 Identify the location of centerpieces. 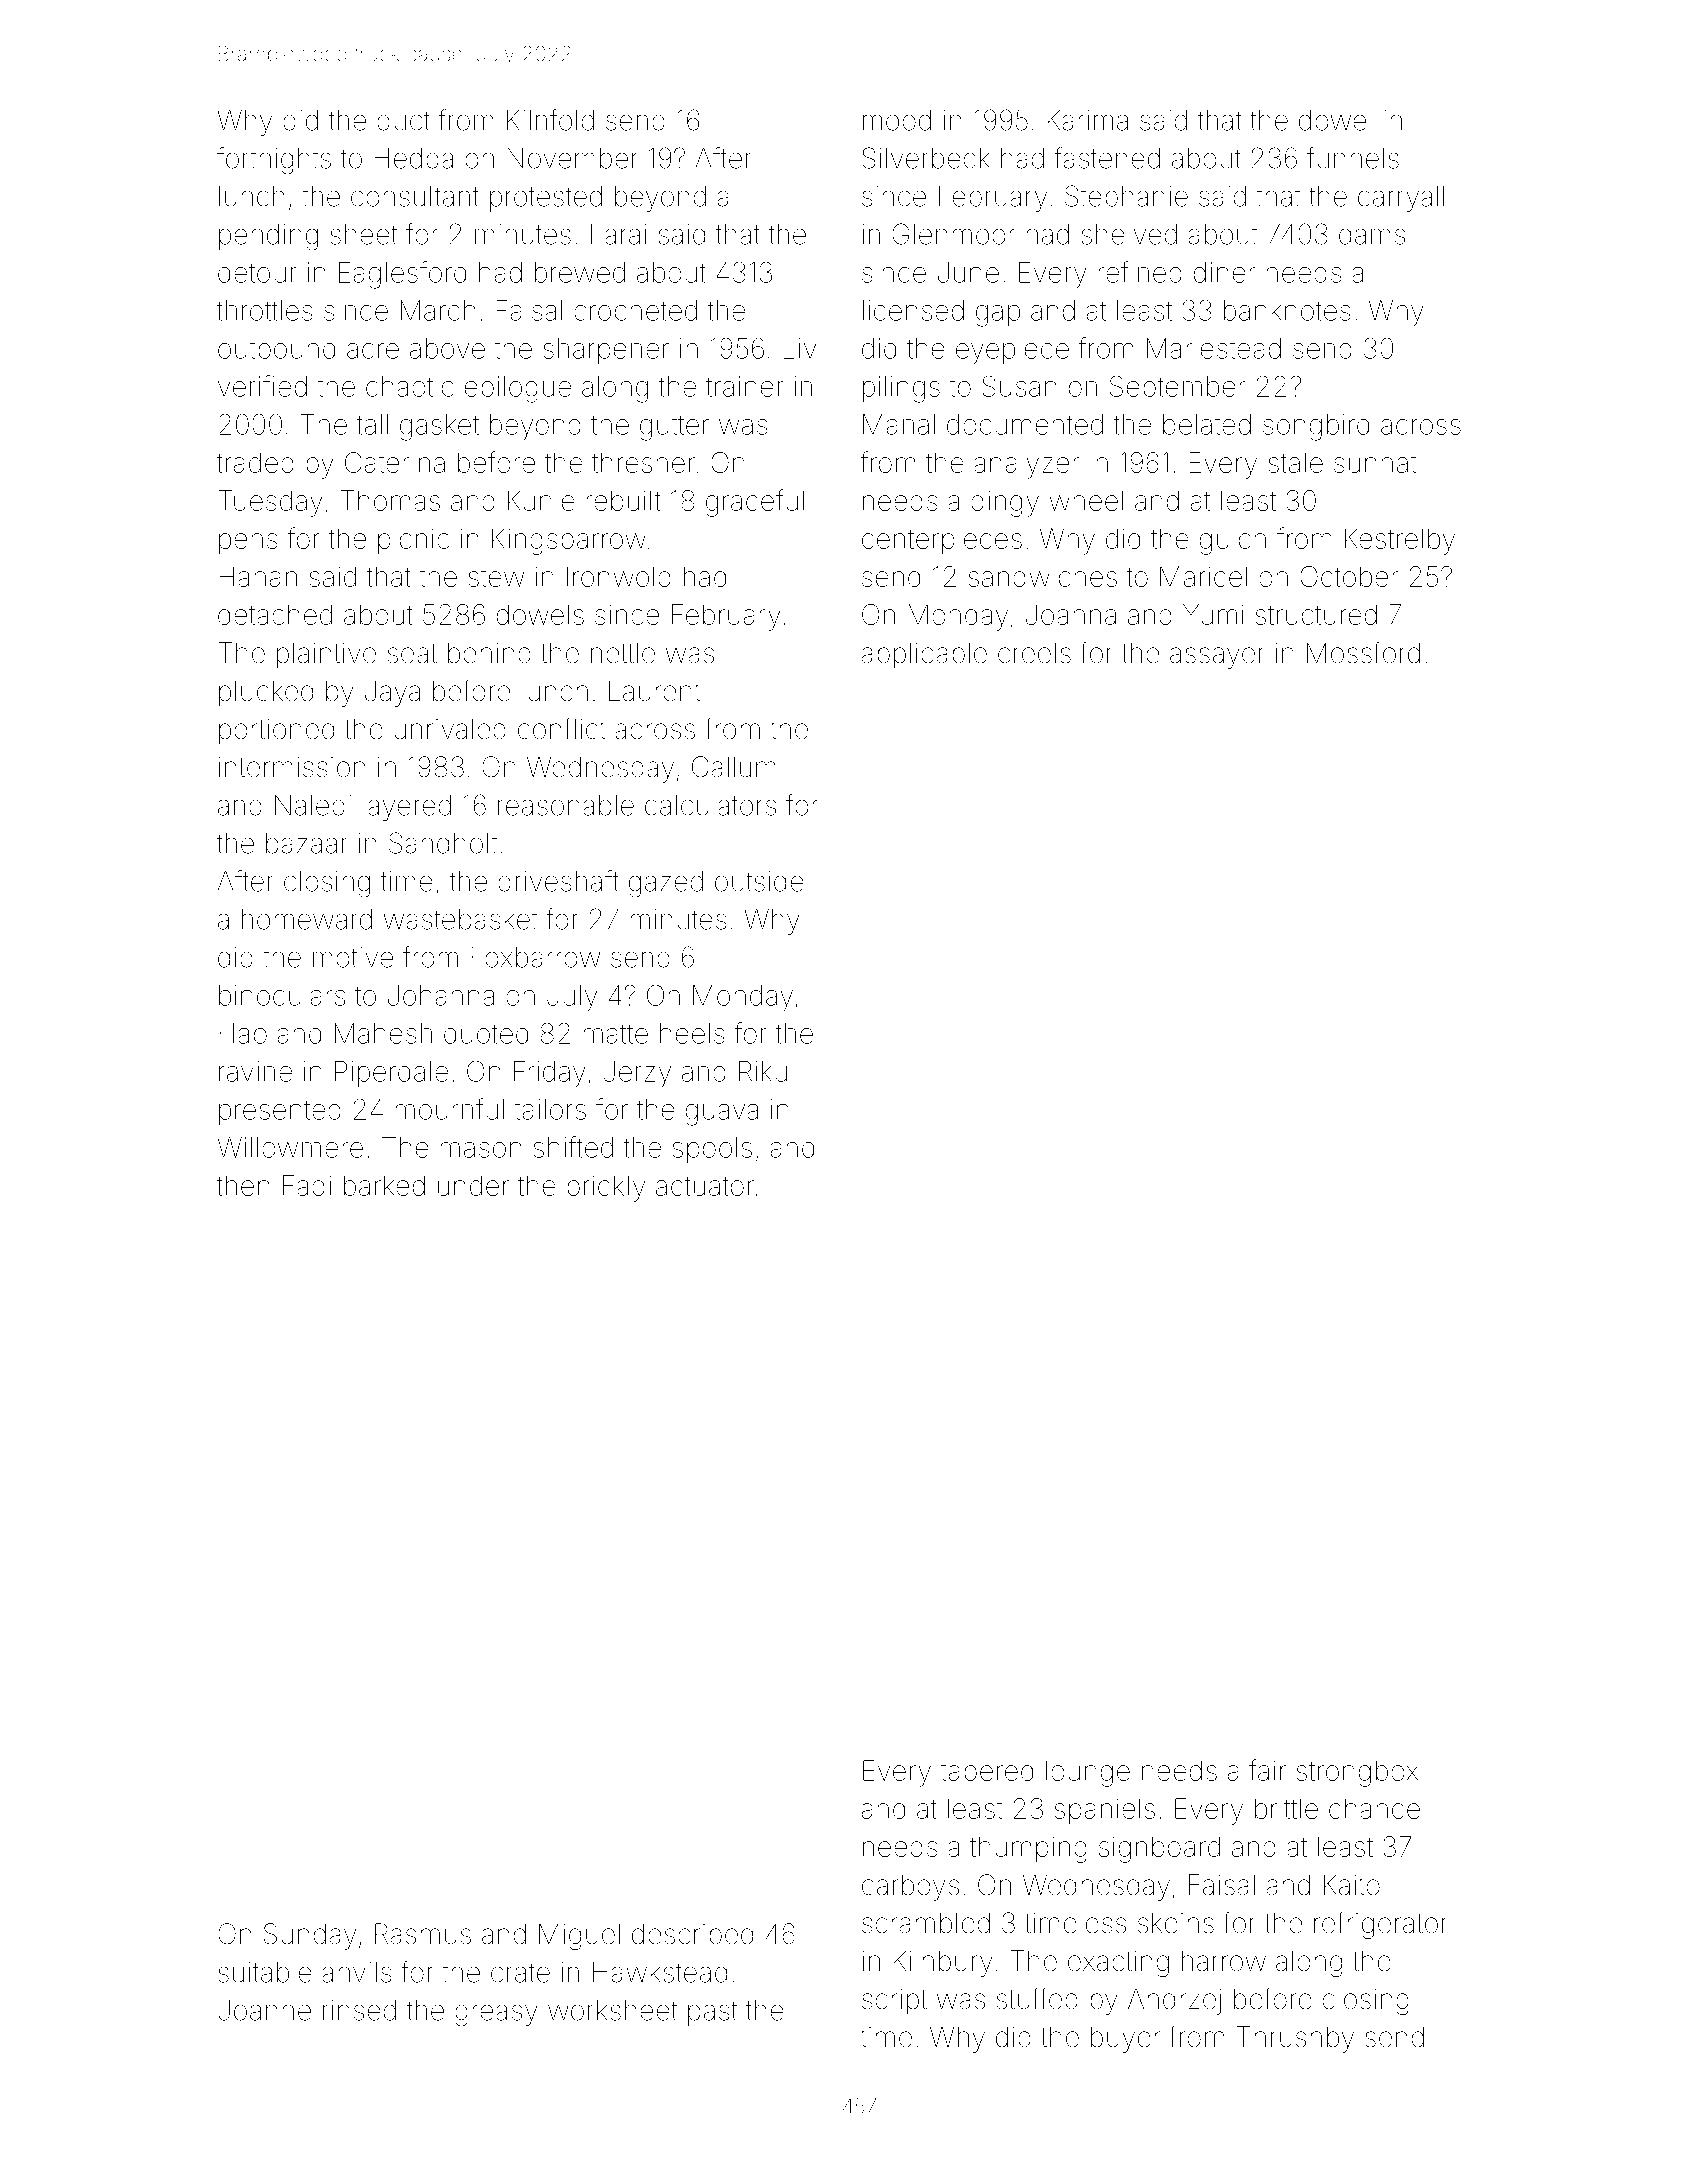
(942, 542).
